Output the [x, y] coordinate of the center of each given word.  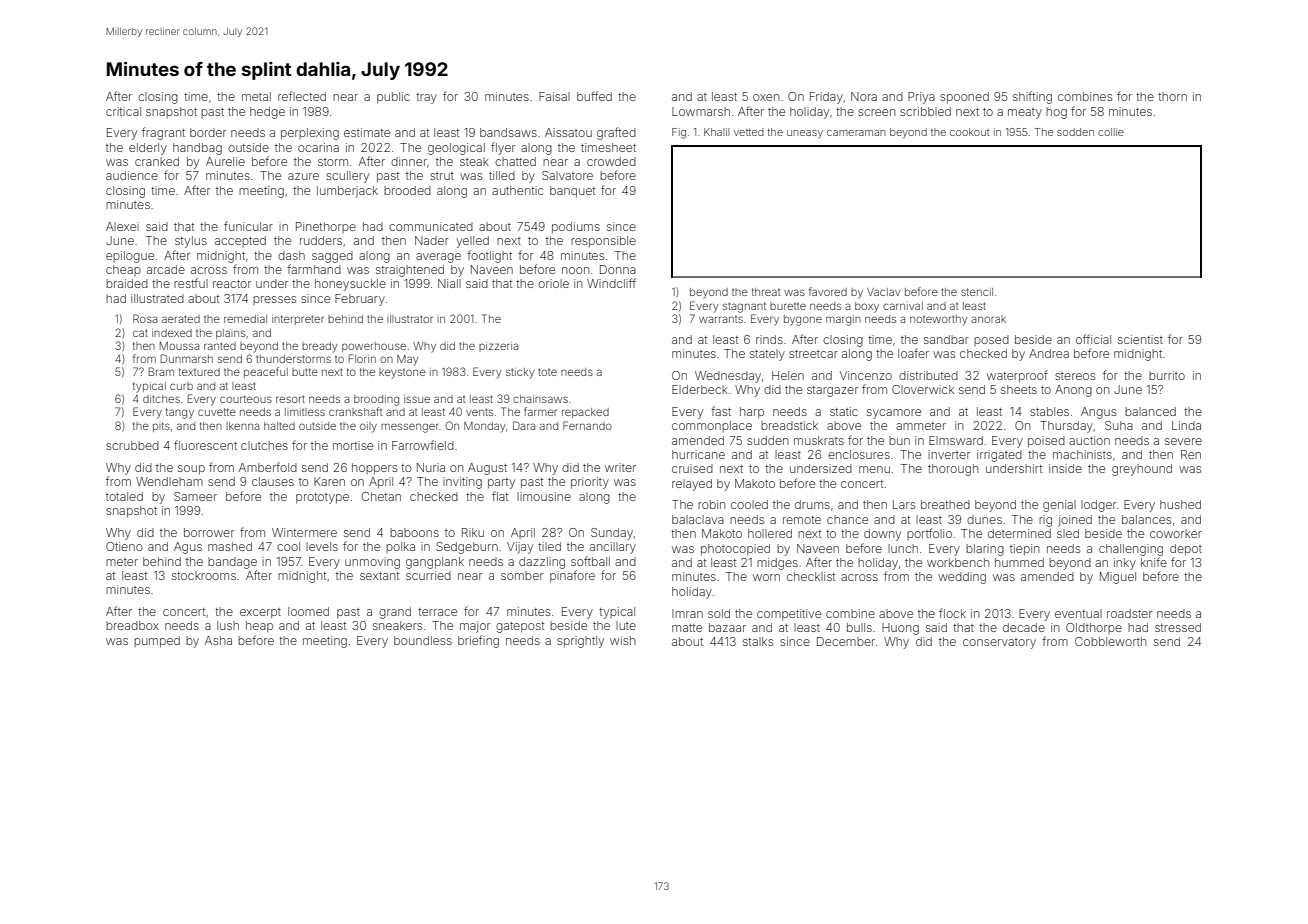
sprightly [580, 642]
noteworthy [939, 320]
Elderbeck [700, 389]
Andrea [1049, 353]
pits [161, 427]
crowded [611, 161]
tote [547, 372]
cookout [969, 132]
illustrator [410, 319]
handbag [197, 149]
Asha [218, 640]
